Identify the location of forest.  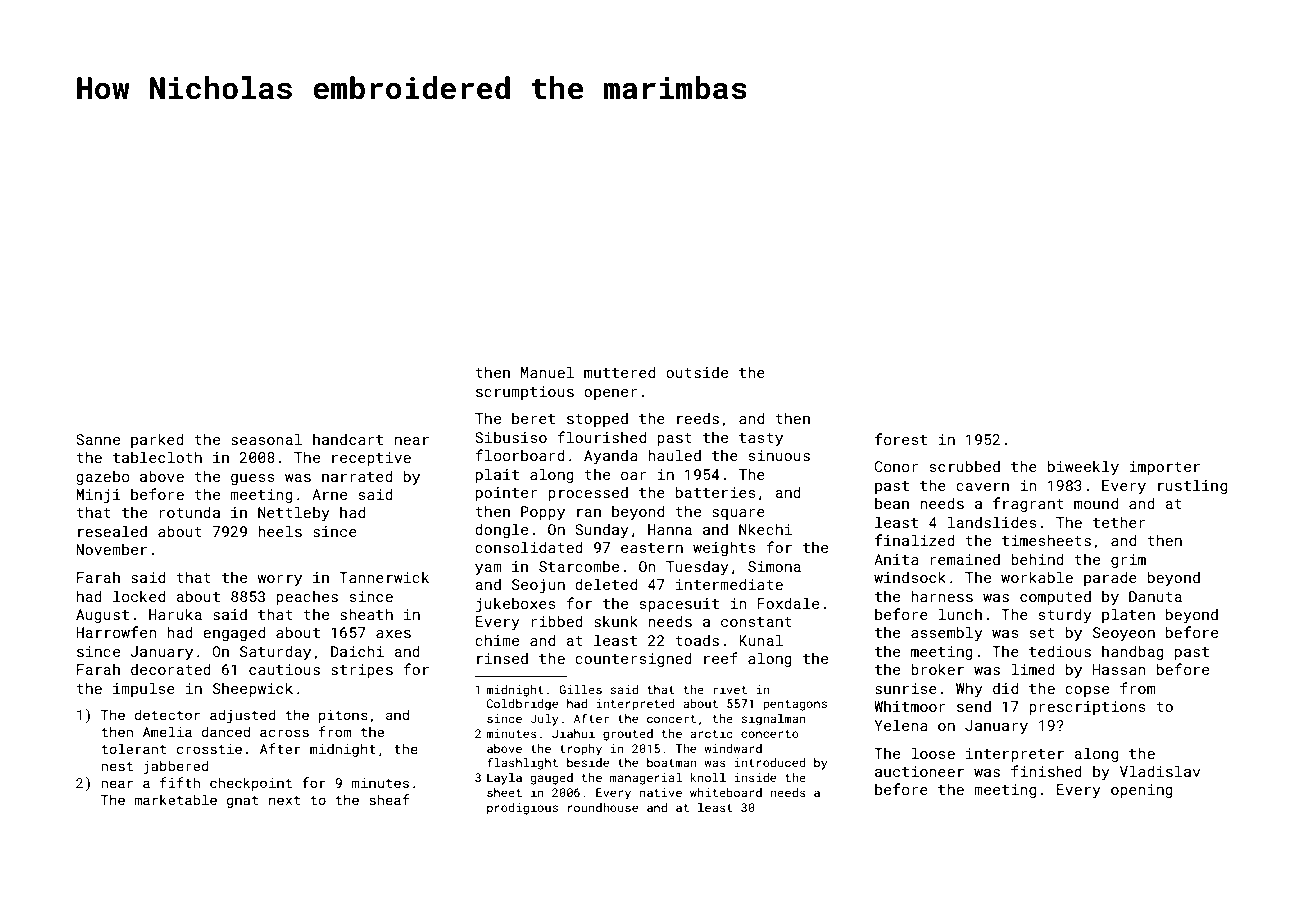
(901, 439).
